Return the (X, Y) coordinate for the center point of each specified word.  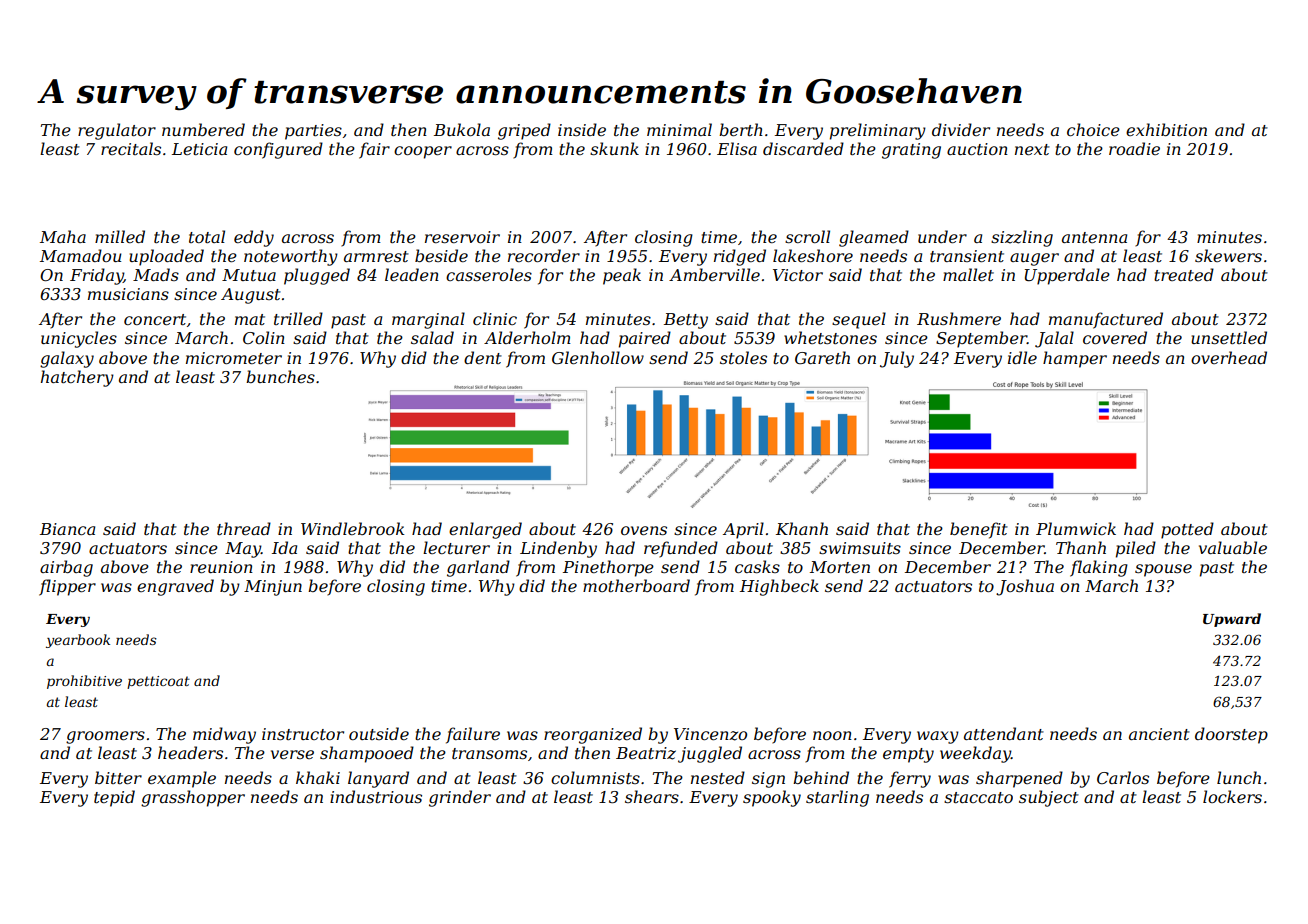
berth (741, 129)
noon (832, 735)
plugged (317, 276)
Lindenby (558, 549)
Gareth (822, 357)
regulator (117, 131)
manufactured (1106, 320)
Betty (686, 321)
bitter (118, 777)
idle (1022, 357)
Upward (1232, 620)
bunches (280, 376)
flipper (67, 587)
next (1032, 149)
